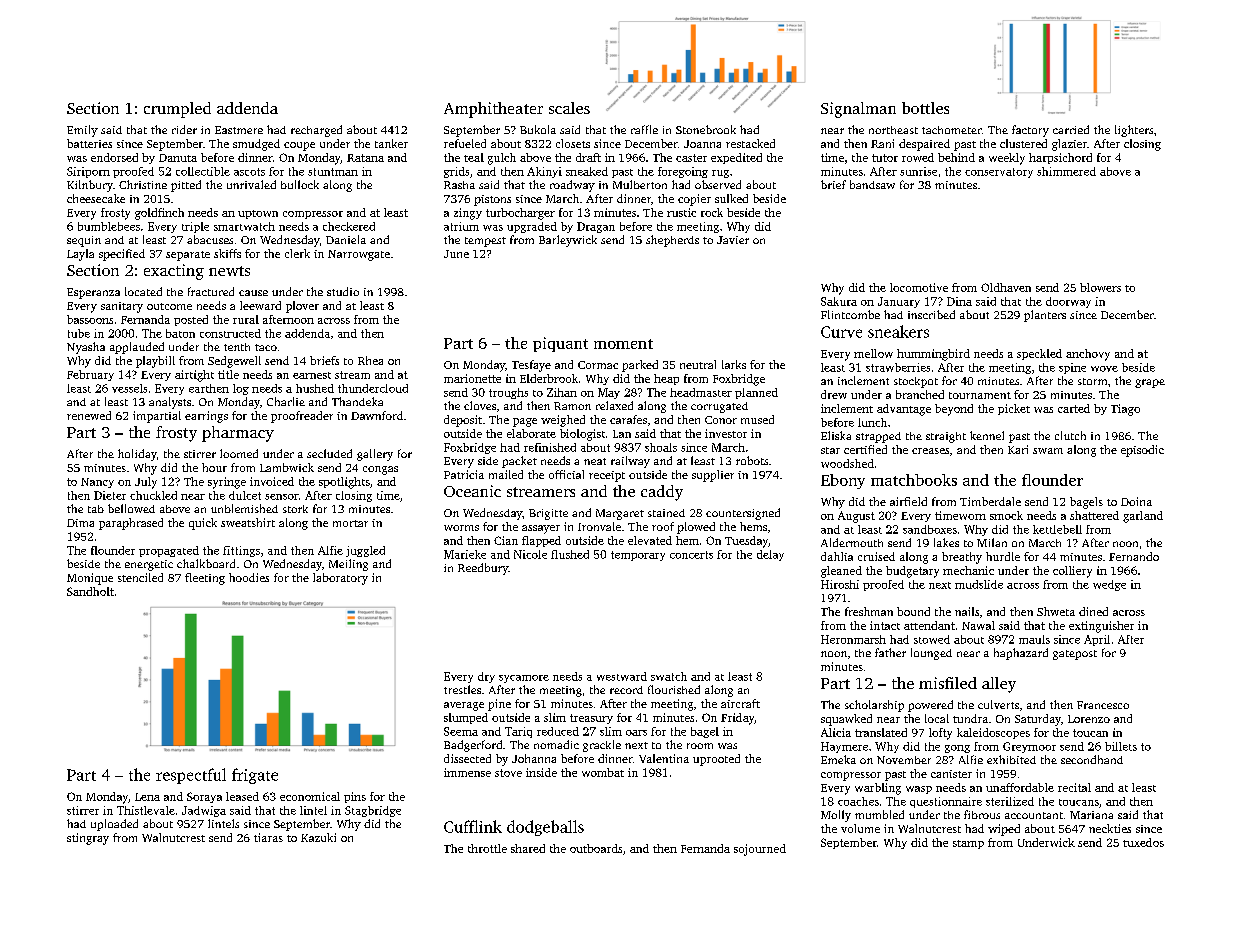 The width and height of the page is (1233, 952). What do you see at coordinates (569, 108) in the page?
I see `scales` at bounding box center [569, 108].
